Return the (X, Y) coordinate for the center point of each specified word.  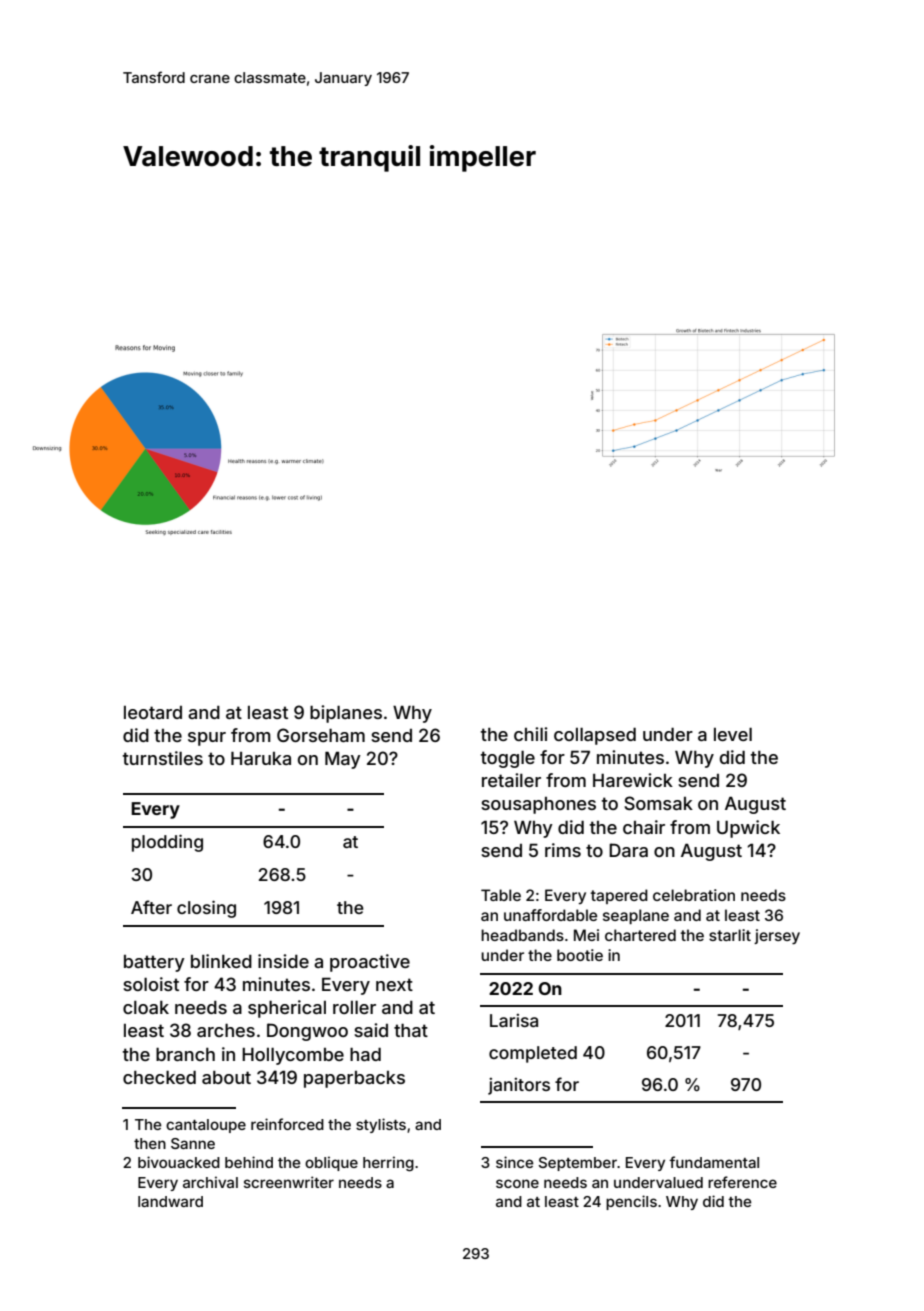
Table (501, 895)
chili (531, 734)
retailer (511, 780)
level (733, 734)
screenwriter (289, 1182)
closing (206, 909)
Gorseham (321, 735)
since (514, 1162)
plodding (167, 843)
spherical (287, 1009)
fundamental (714, 1162)
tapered (619, 896)
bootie (580, 955)
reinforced (287, 1124)
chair (644, 827)
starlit (730, 935)
